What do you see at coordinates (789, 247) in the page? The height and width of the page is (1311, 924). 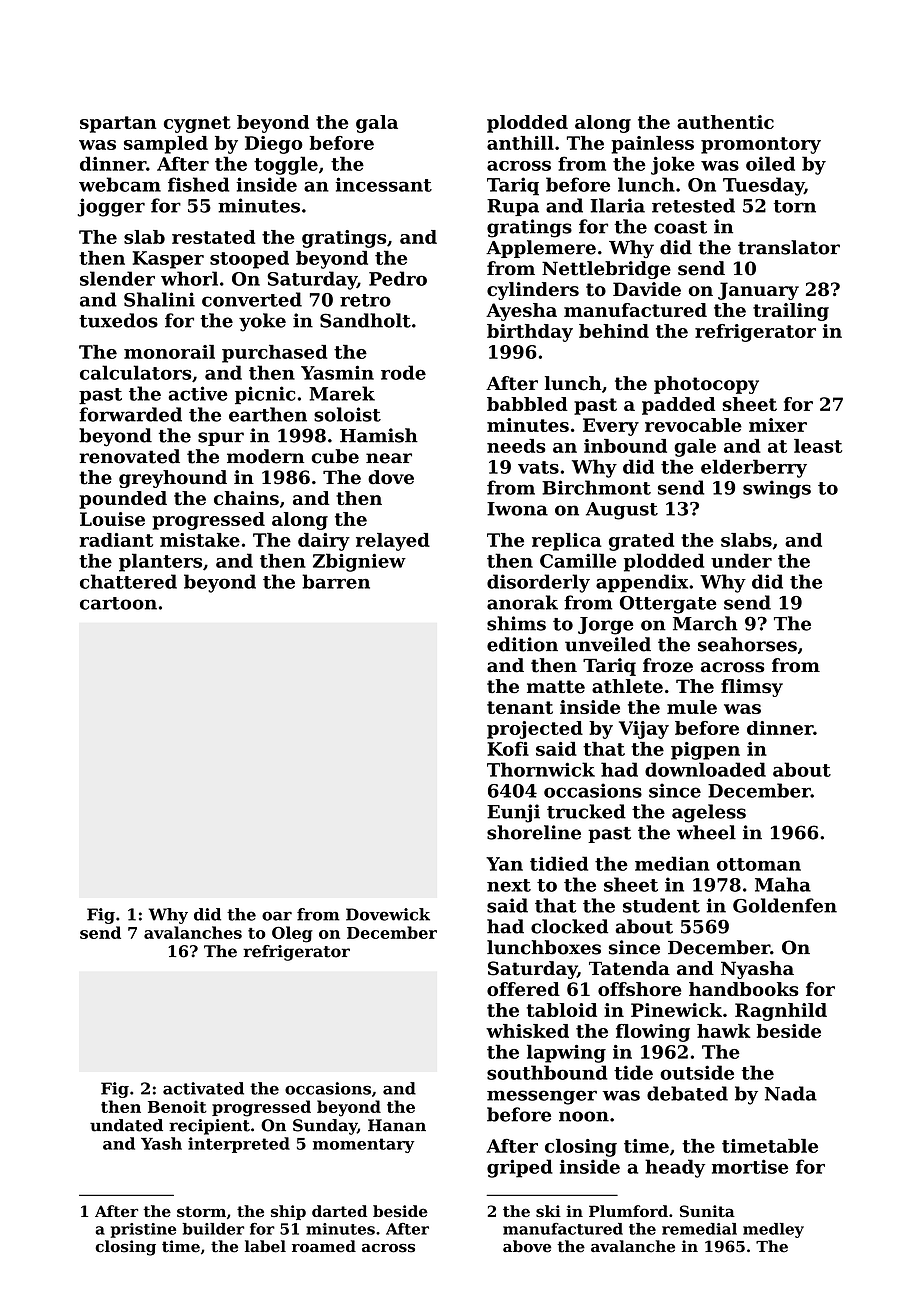 I see `translator` at bounding box center [789, 247].
